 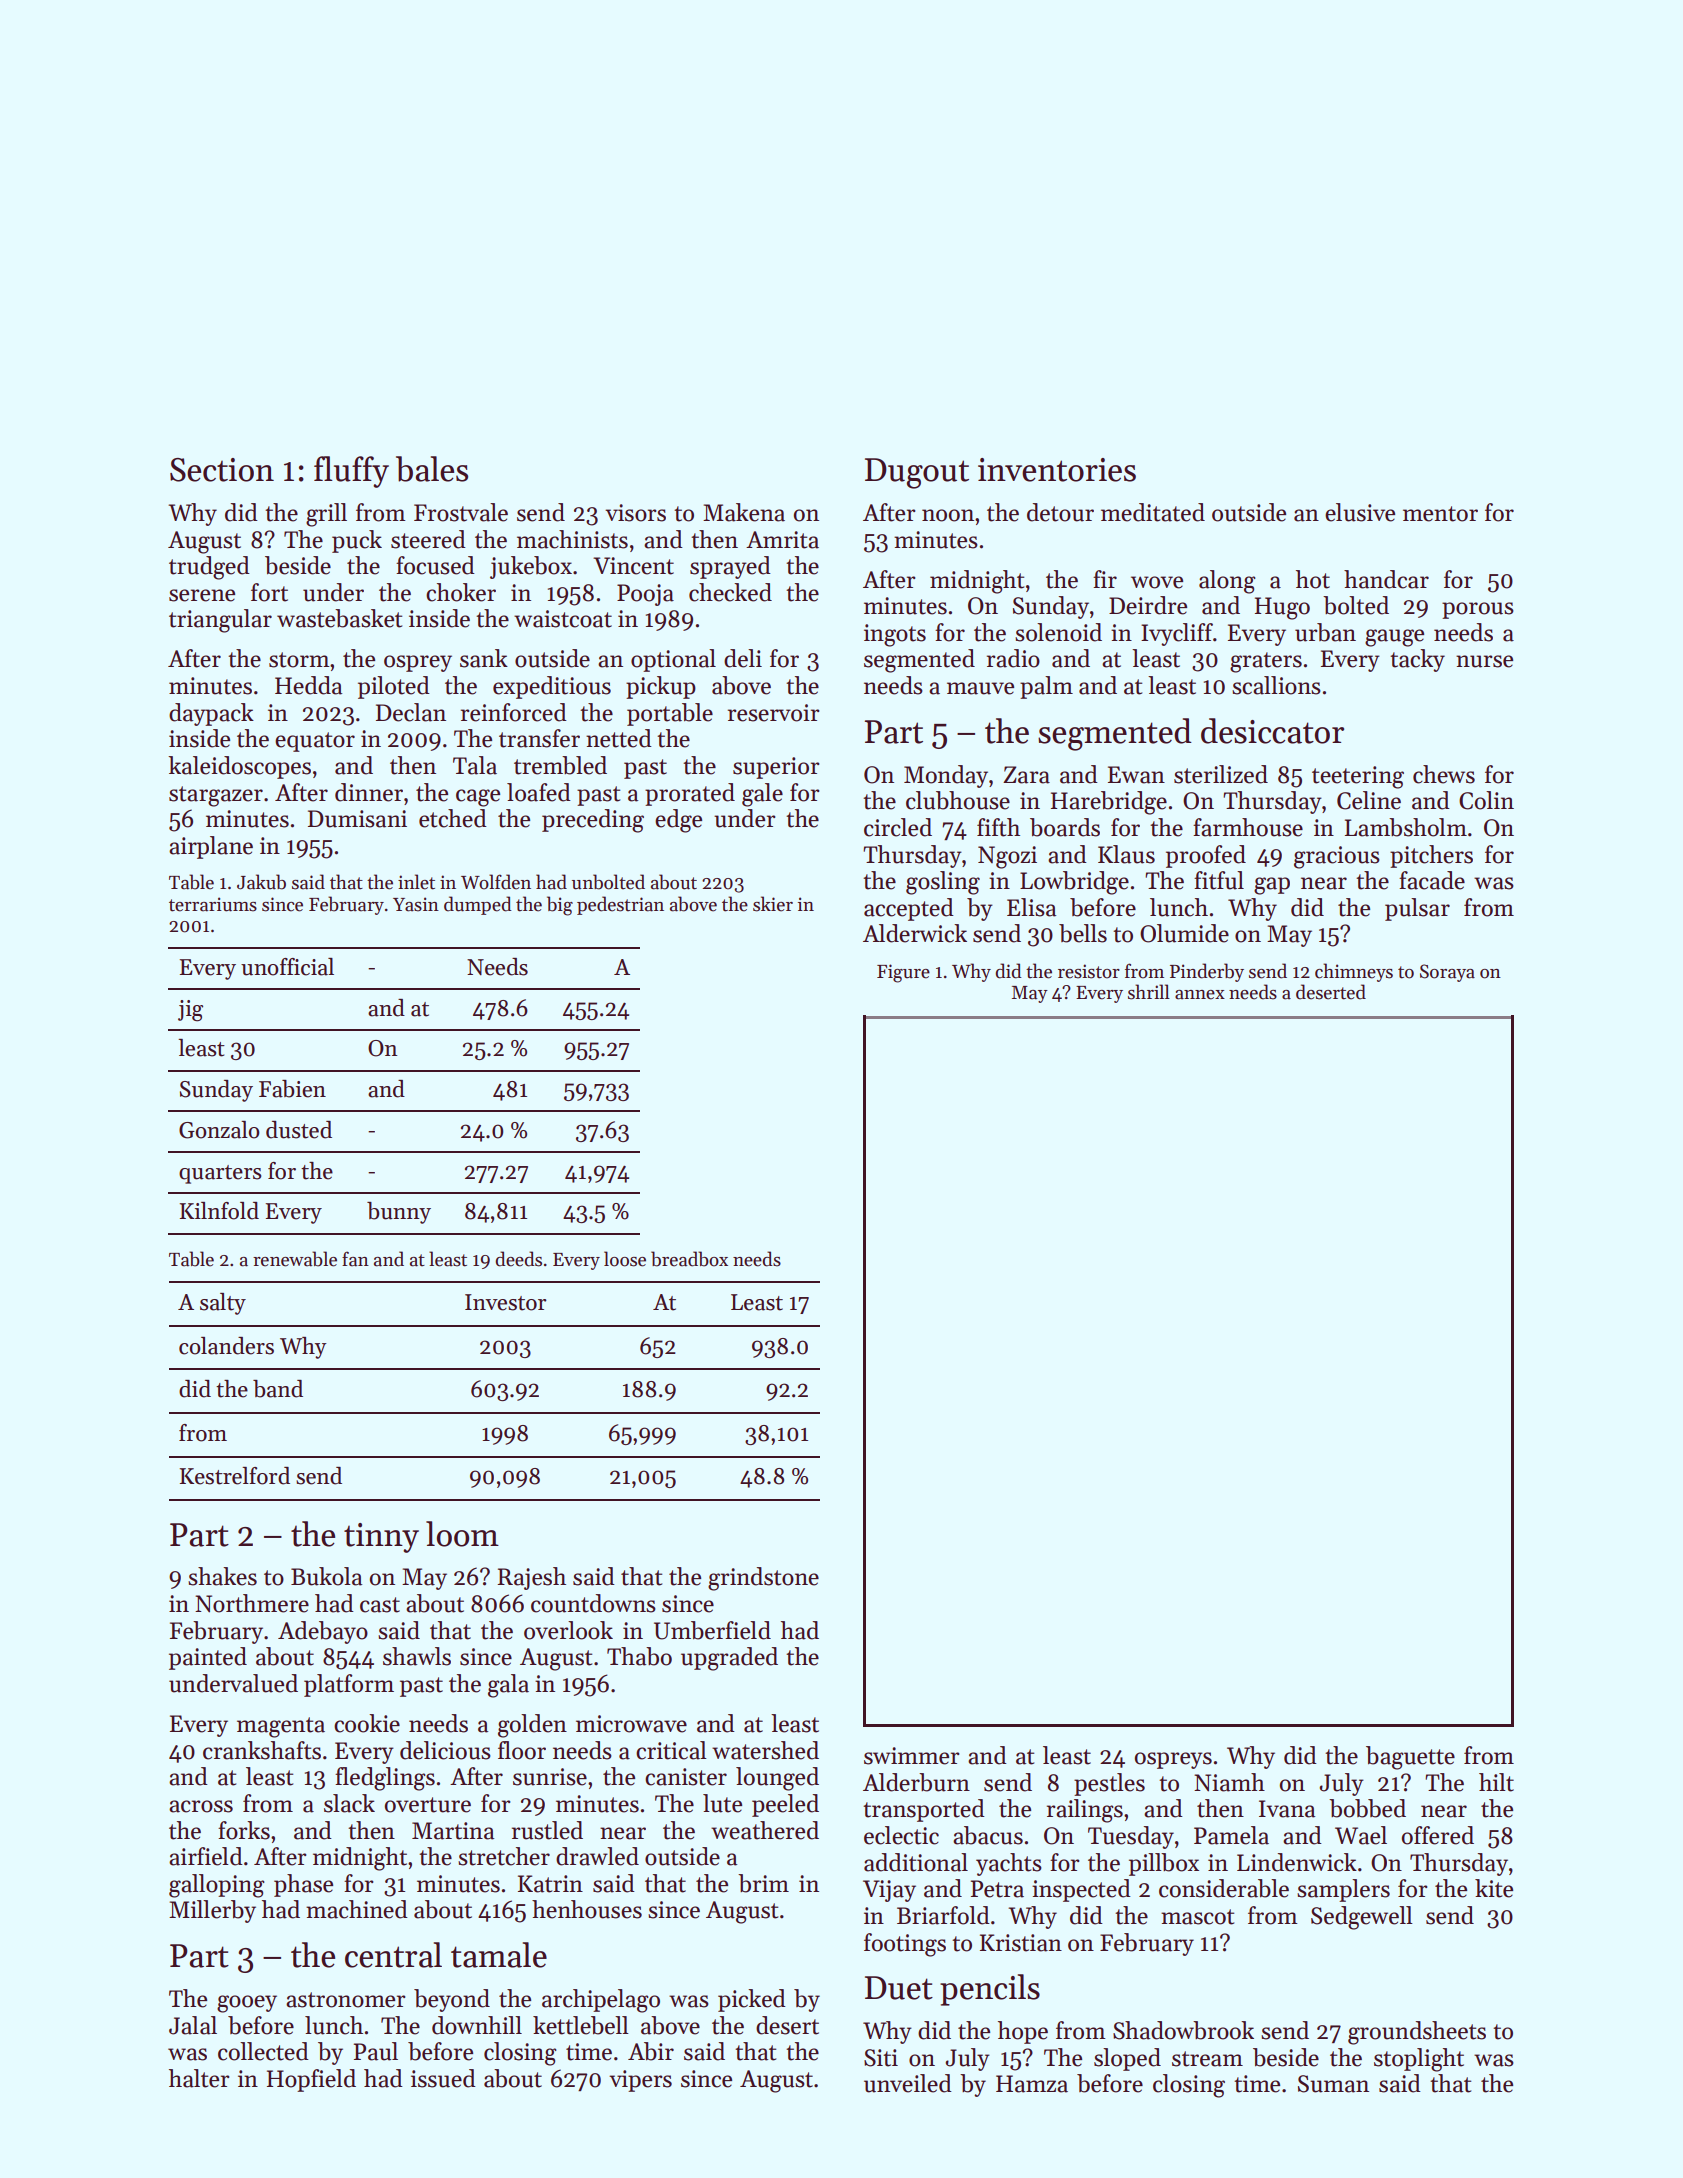 What do you see at coordinates (752, 2000) in the image?
I see `picked` at bounding box center [752, 2000].
